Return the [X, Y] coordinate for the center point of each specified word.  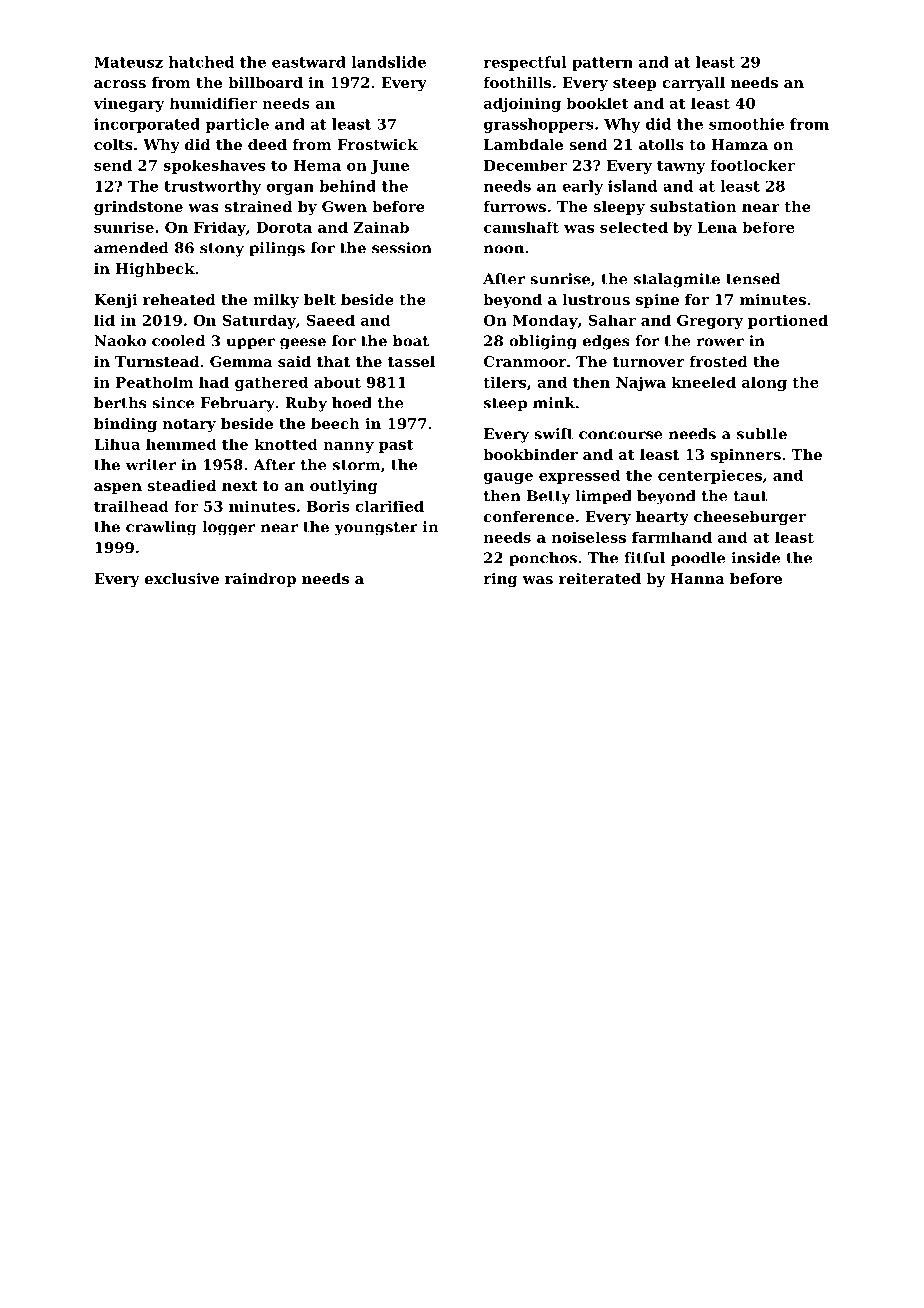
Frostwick [377, 144]
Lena [717, 227]
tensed [753, 279]
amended [131, 248]
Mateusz [128, 62]
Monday [545, 321]
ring [500, 580]
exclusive [182, 578]
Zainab [381, 227]
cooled [178, 341]
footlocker [752, 165]
